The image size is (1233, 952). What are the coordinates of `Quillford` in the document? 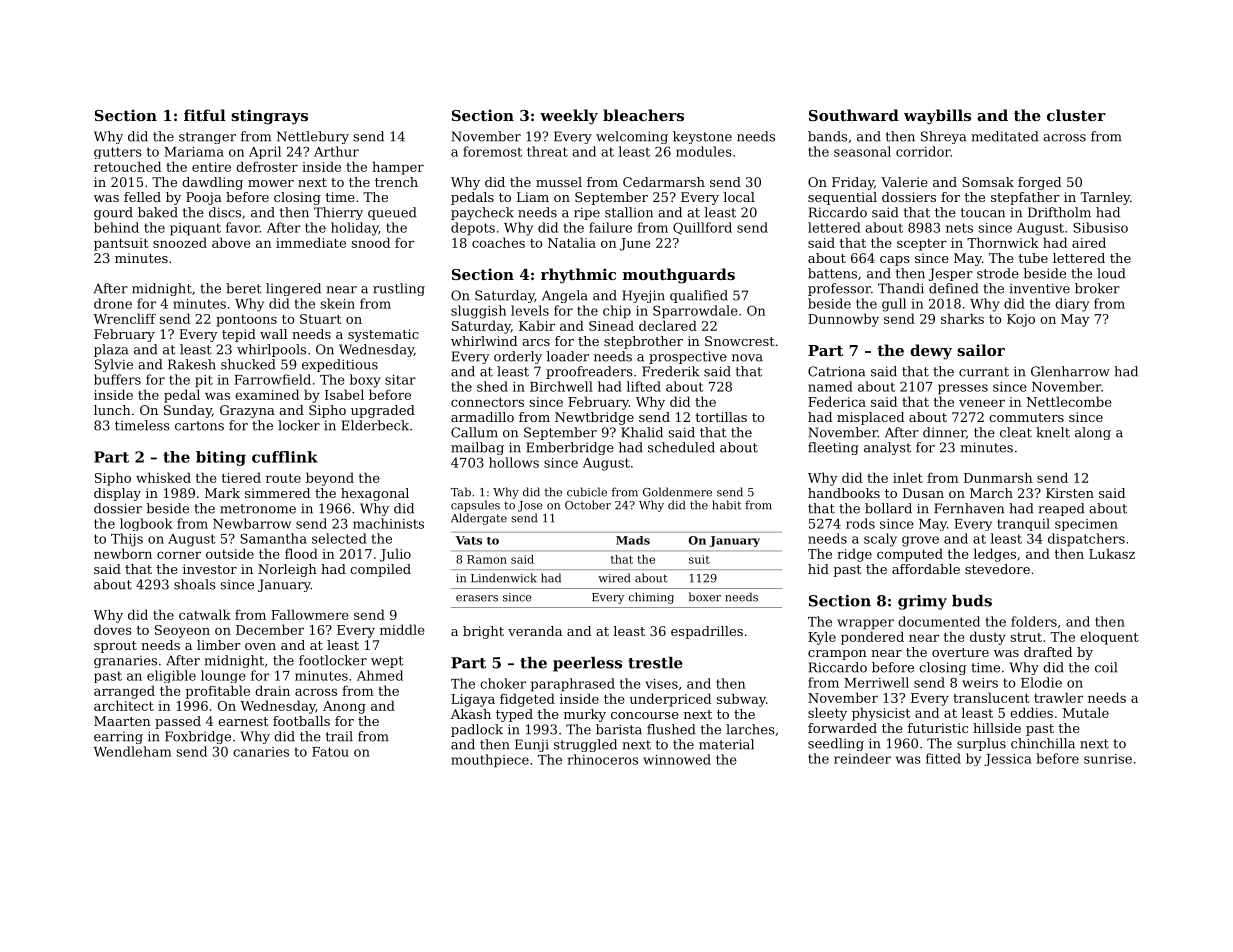 It's located at (702, 228).
